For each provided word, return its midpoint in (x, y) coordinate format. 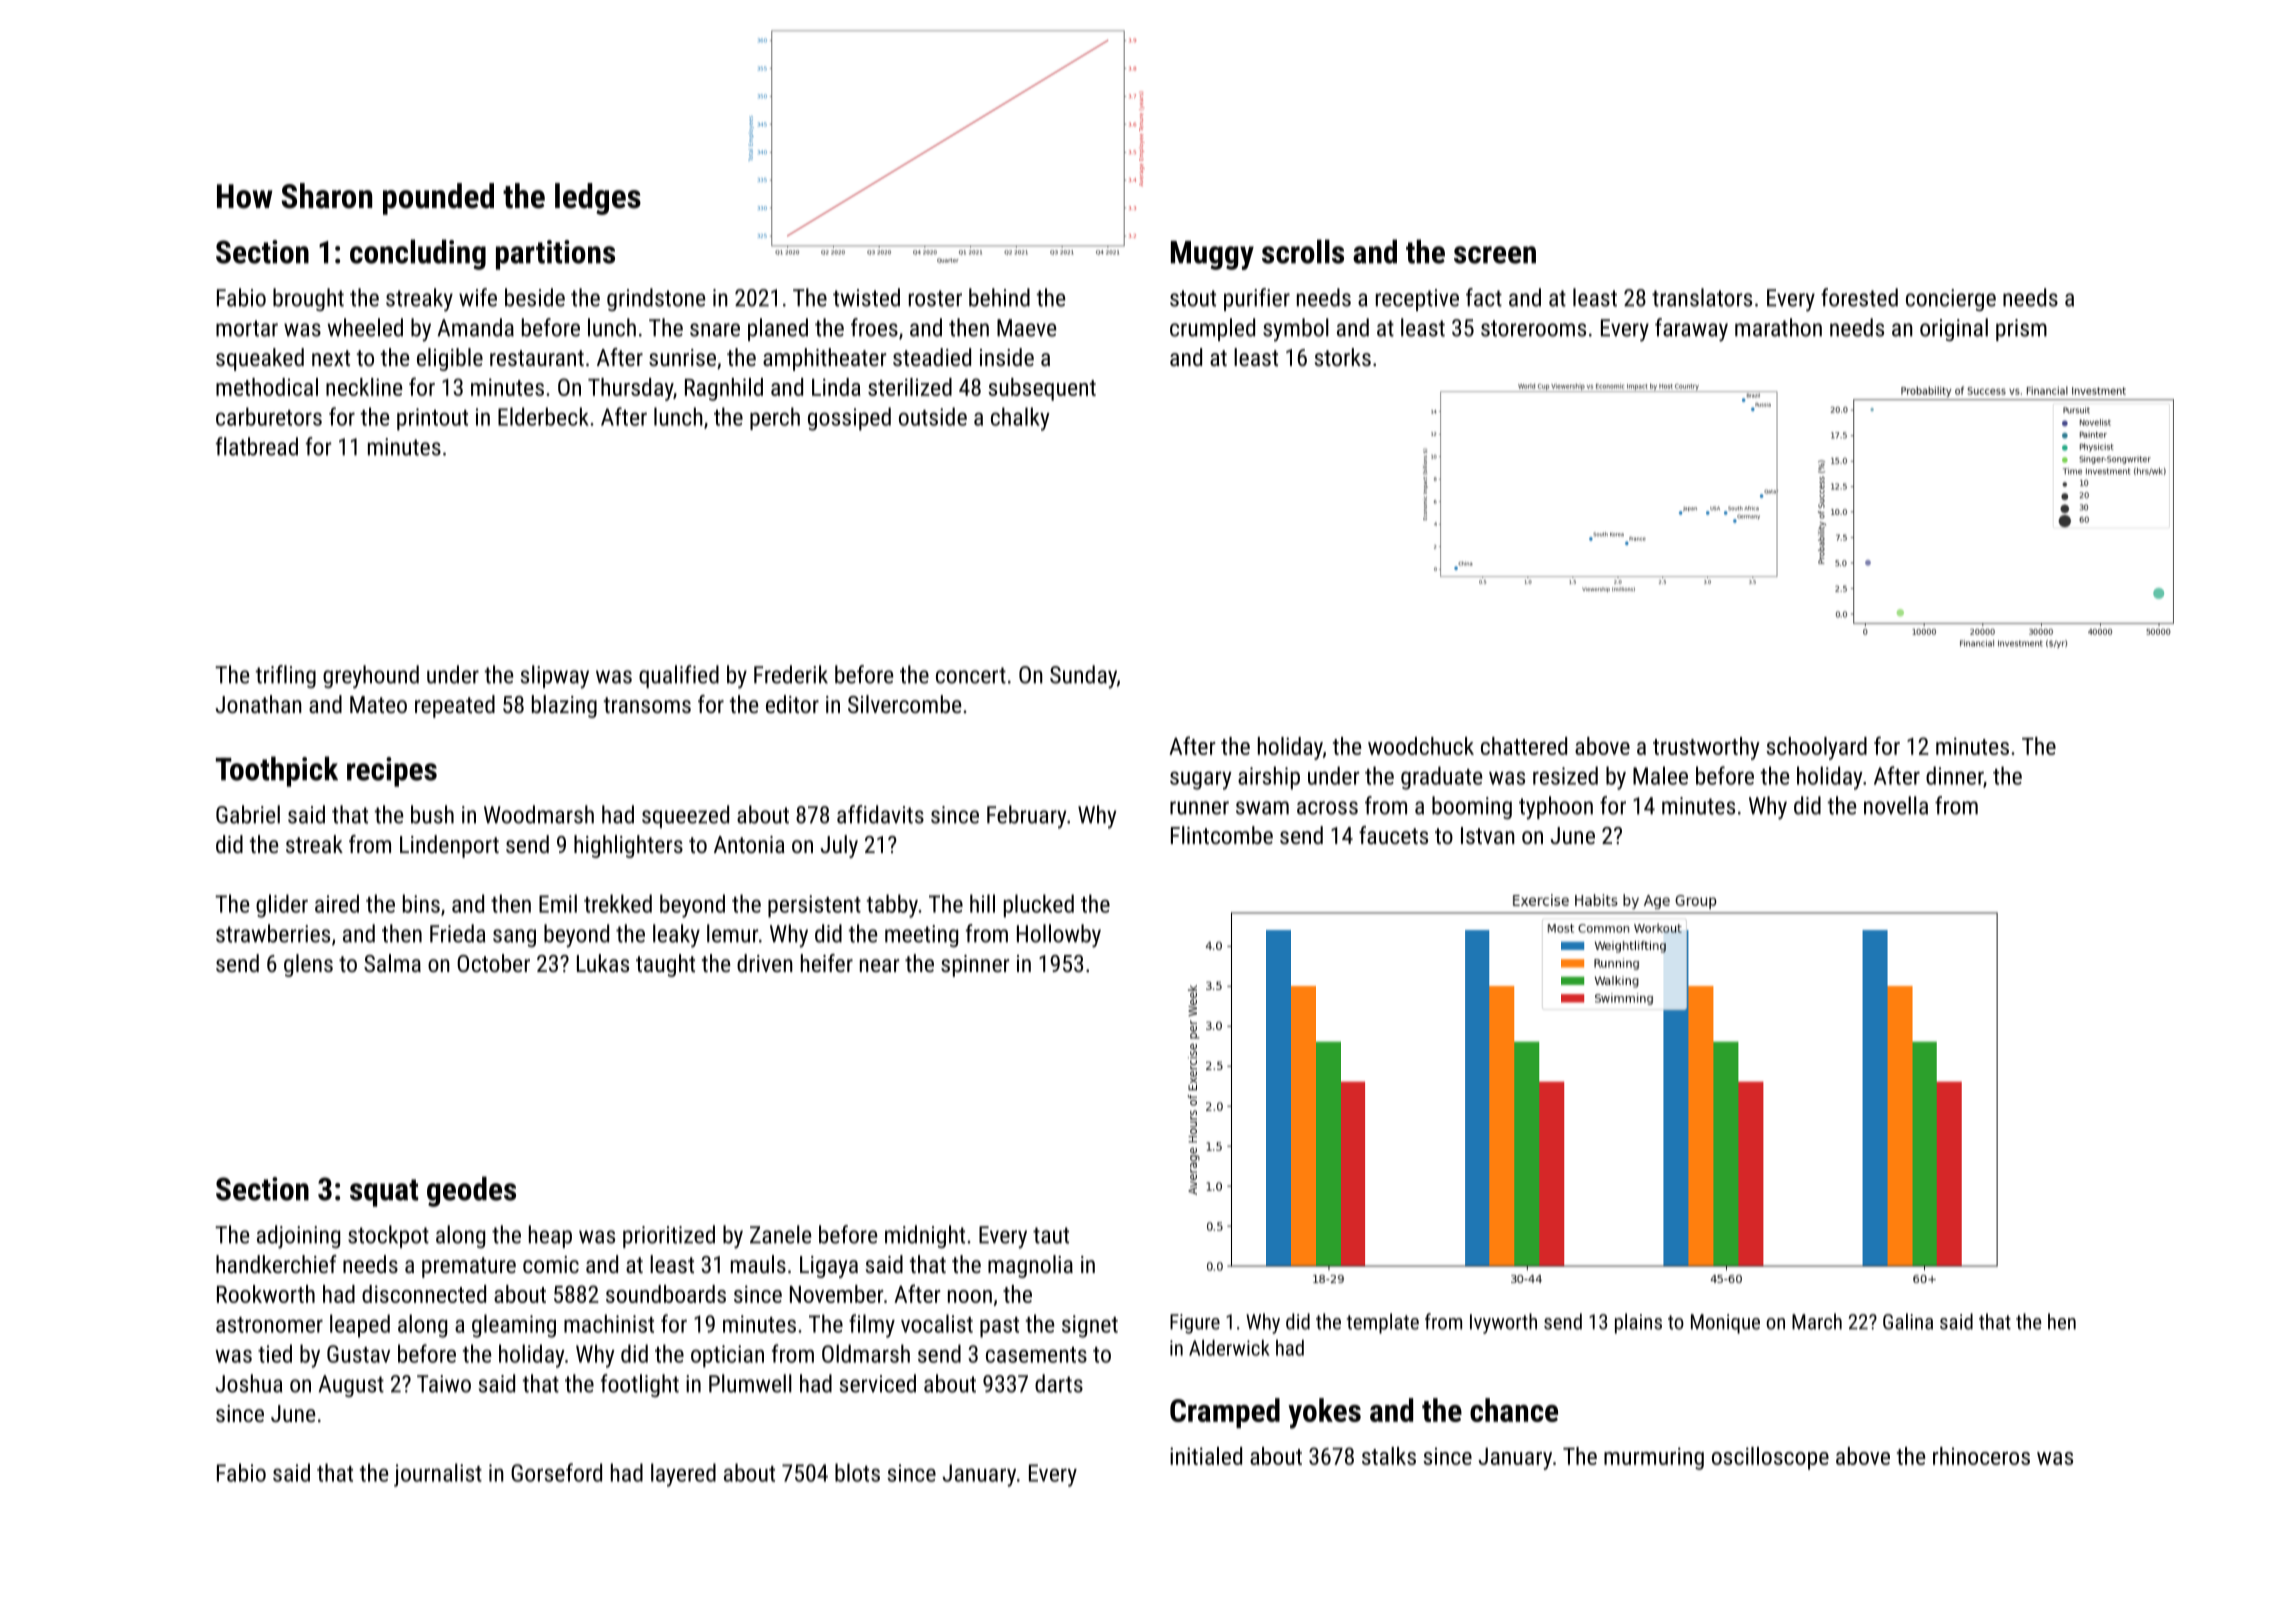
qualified (679, 676)
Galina (1908, 1321)
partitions (555, 255)
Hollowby (1059, 936)
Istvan (1488, 835)
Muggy (1212, 255)
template (1383, 1323)
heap (550, 1236)
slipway (555, 677)
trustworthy (1706, 748)
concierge (1951, 300)
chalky (1020, 419)
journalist (438, 1475)
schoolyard (1816, 748)
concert (971, 675)
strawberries (273, 933)
